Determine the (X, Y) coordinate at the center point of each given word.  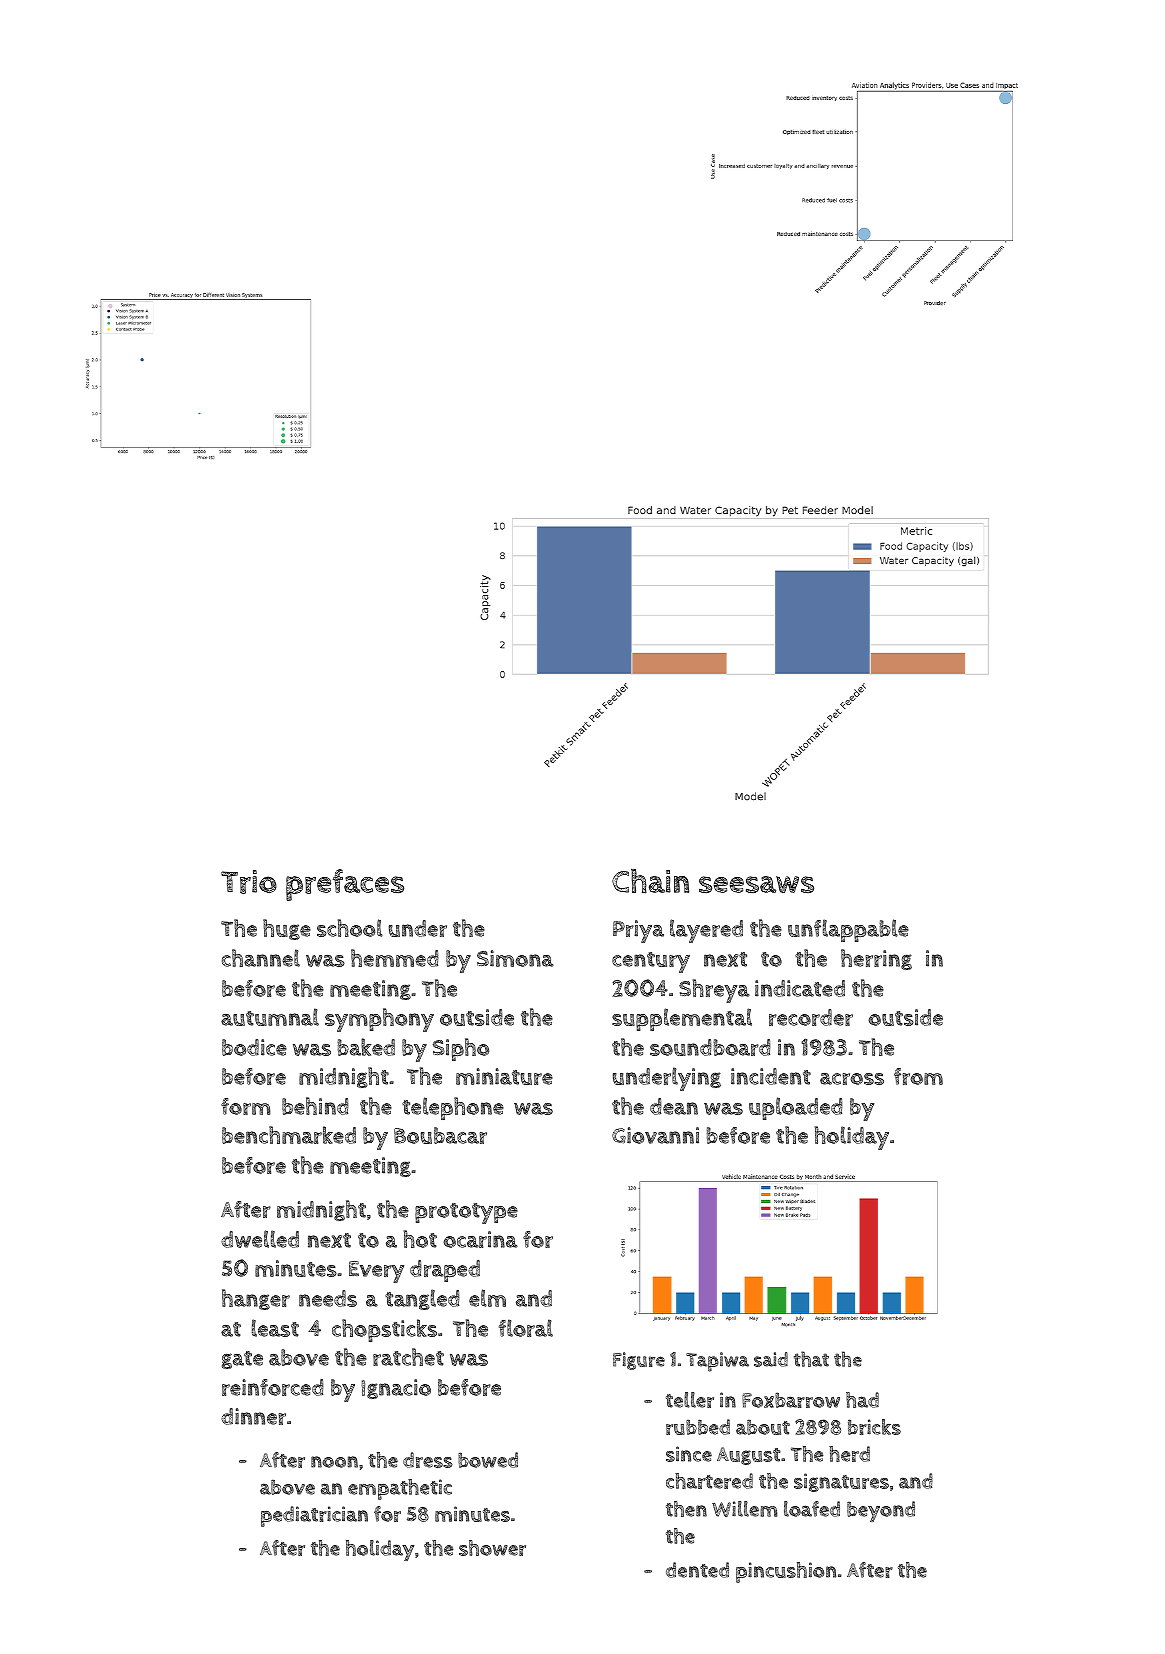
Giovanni (655, 1135)
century (651, 962)
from (918, 1076)
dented (697, 1570)
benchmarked (289, 1135)
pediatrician (314, 1516)
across (852, 1079)
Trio (249, 882)
